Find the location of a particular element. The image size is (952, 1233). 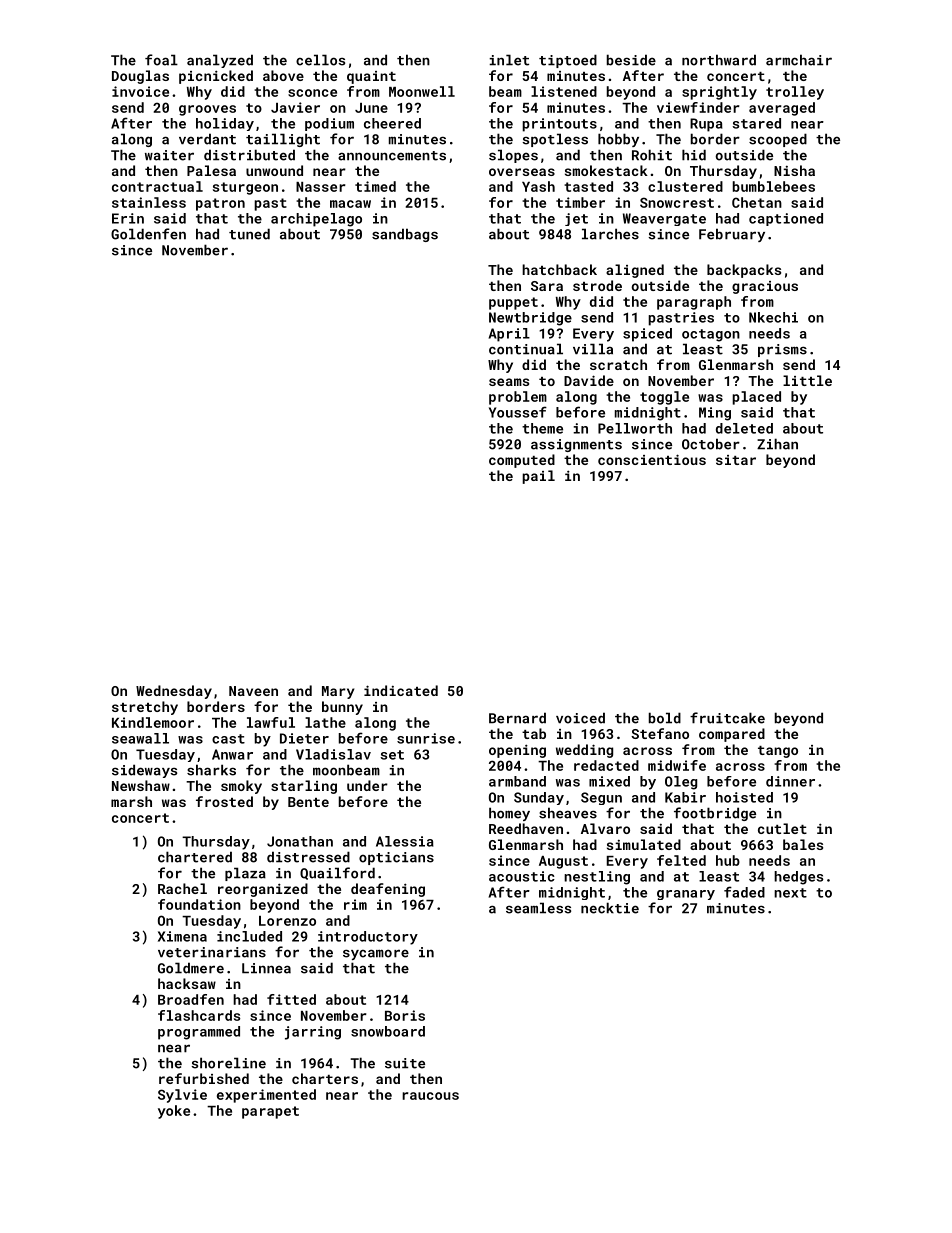

seams is located at coordinates (509, 382).
